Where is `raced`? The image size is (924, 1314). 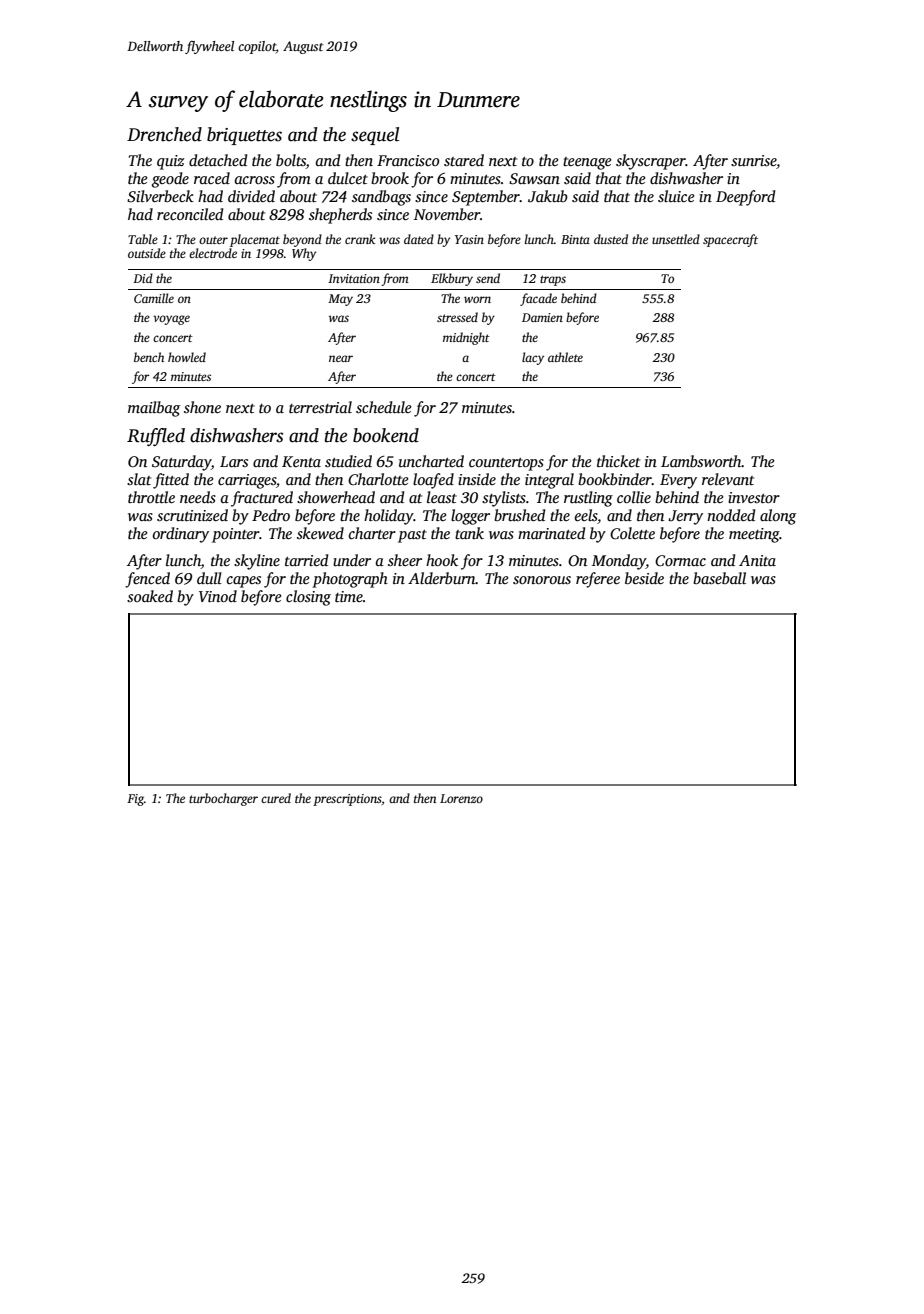 raced is located at coordinates (212, 178).
